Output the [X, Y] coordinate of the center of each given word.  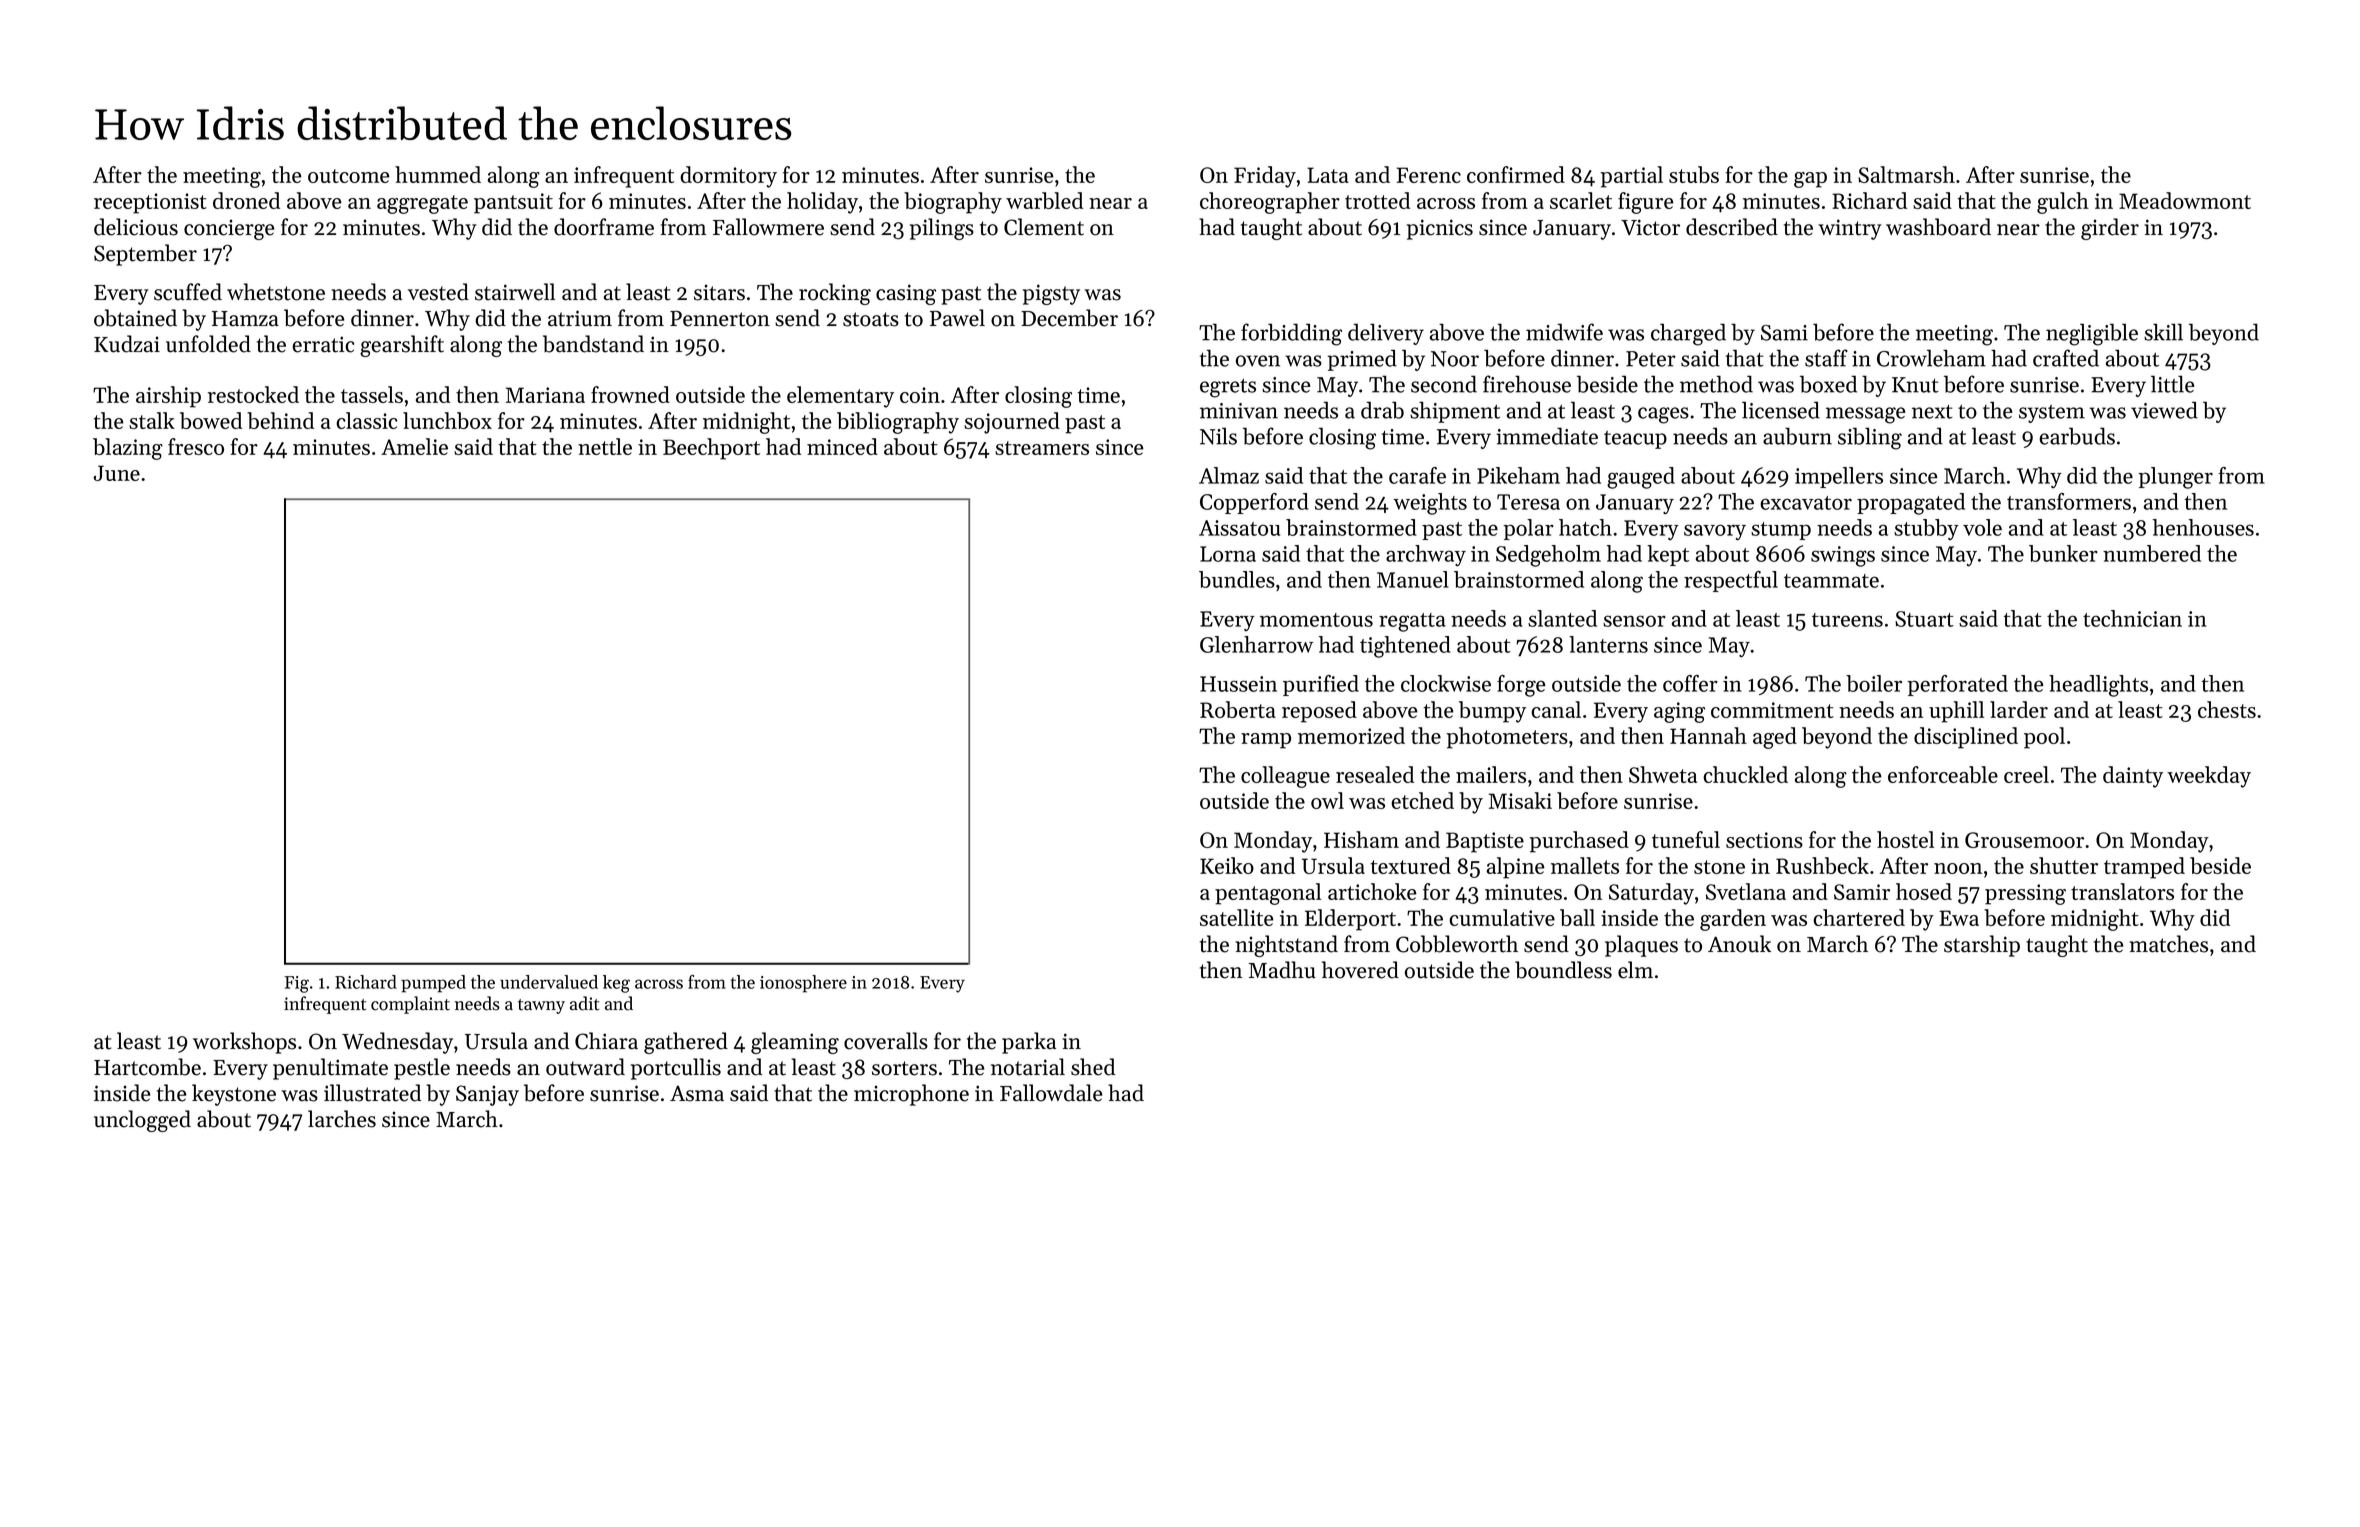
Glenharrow [1256, 644]
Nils [1218, 436]
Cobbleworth [1457, 944]
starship [1982, 946]
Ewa [1959, 918]
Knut [1915, 385]
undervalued [549, 982]
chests [2227, 709]
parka [1029, 1043]
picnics [1440, 229]
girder [2110, 229]
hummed [438, 174]
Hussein [1238, 684]
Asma [697, 1093]
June [116, 473]
